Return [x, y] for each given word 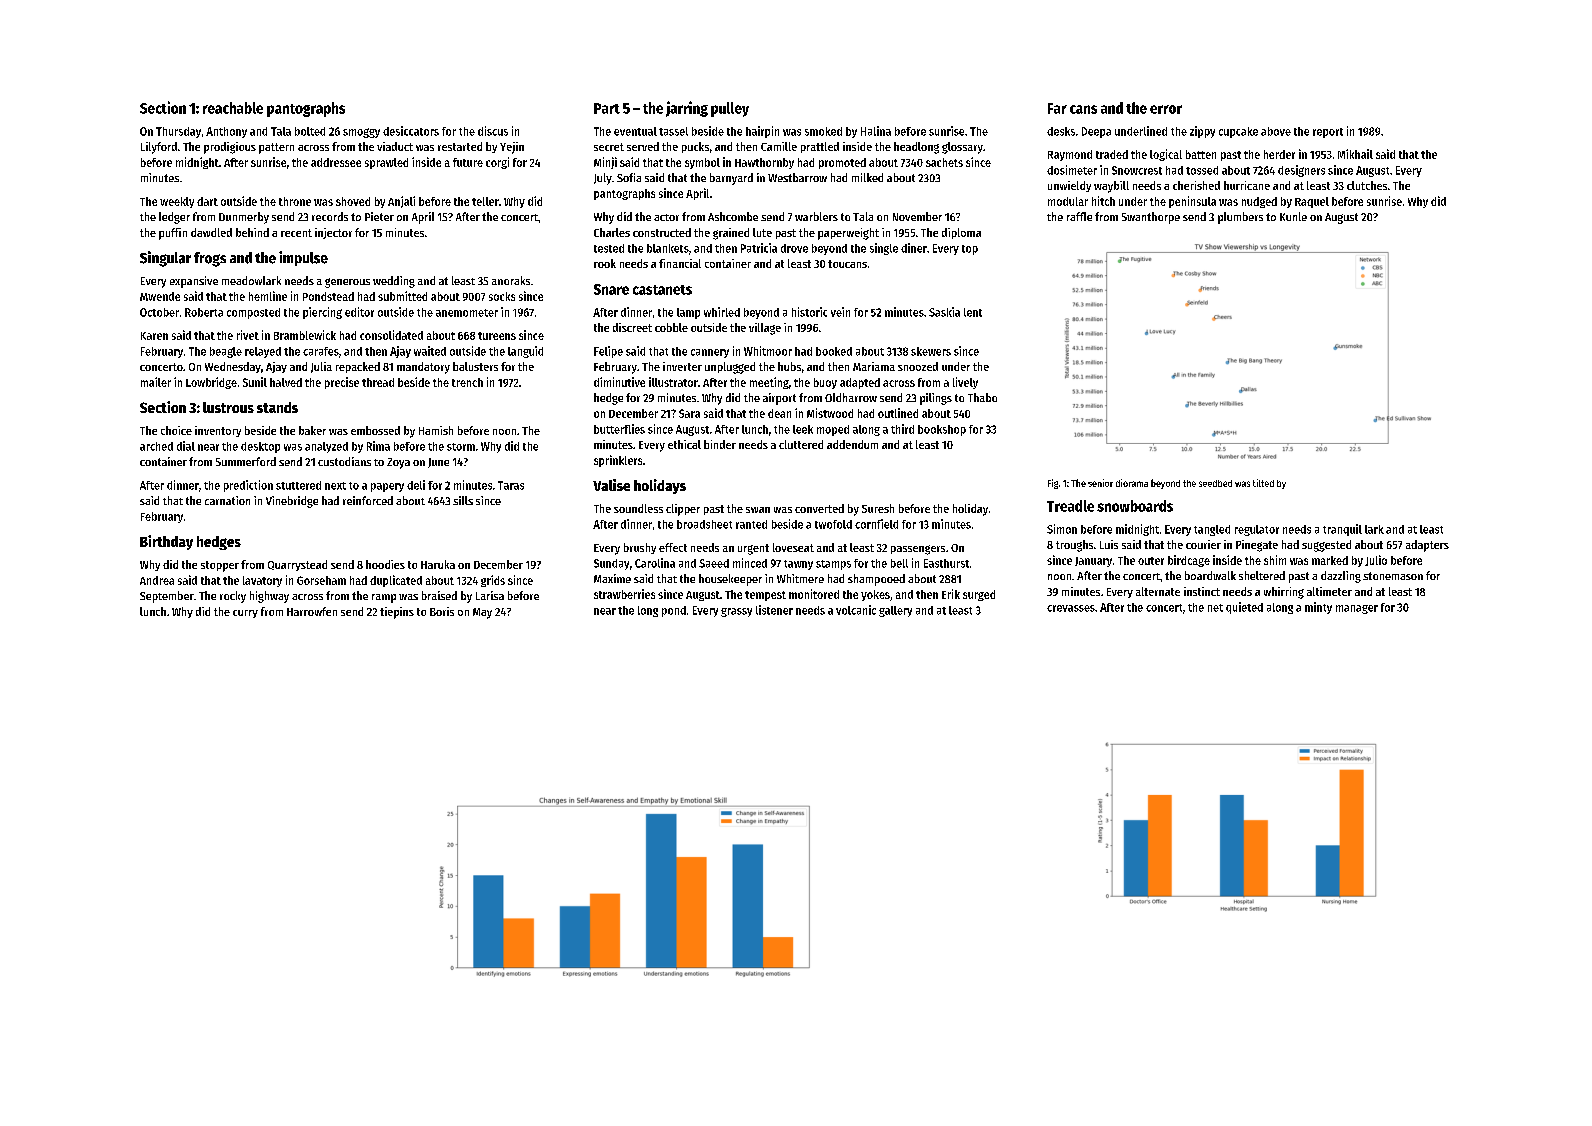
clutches [1367, 185]
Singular [165, 259]
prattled [820, 147]
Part [607, 108]
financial [680, 263]
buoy [825, 383]
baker [312, 430]
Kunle [1293, 216]
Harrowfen [312, 611]
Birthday [166, 542]
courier [1203, 544]
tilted [1263, 483]
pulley [730, 109]
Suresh [878, 508]
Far [1057, 108]
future [468, 162]
